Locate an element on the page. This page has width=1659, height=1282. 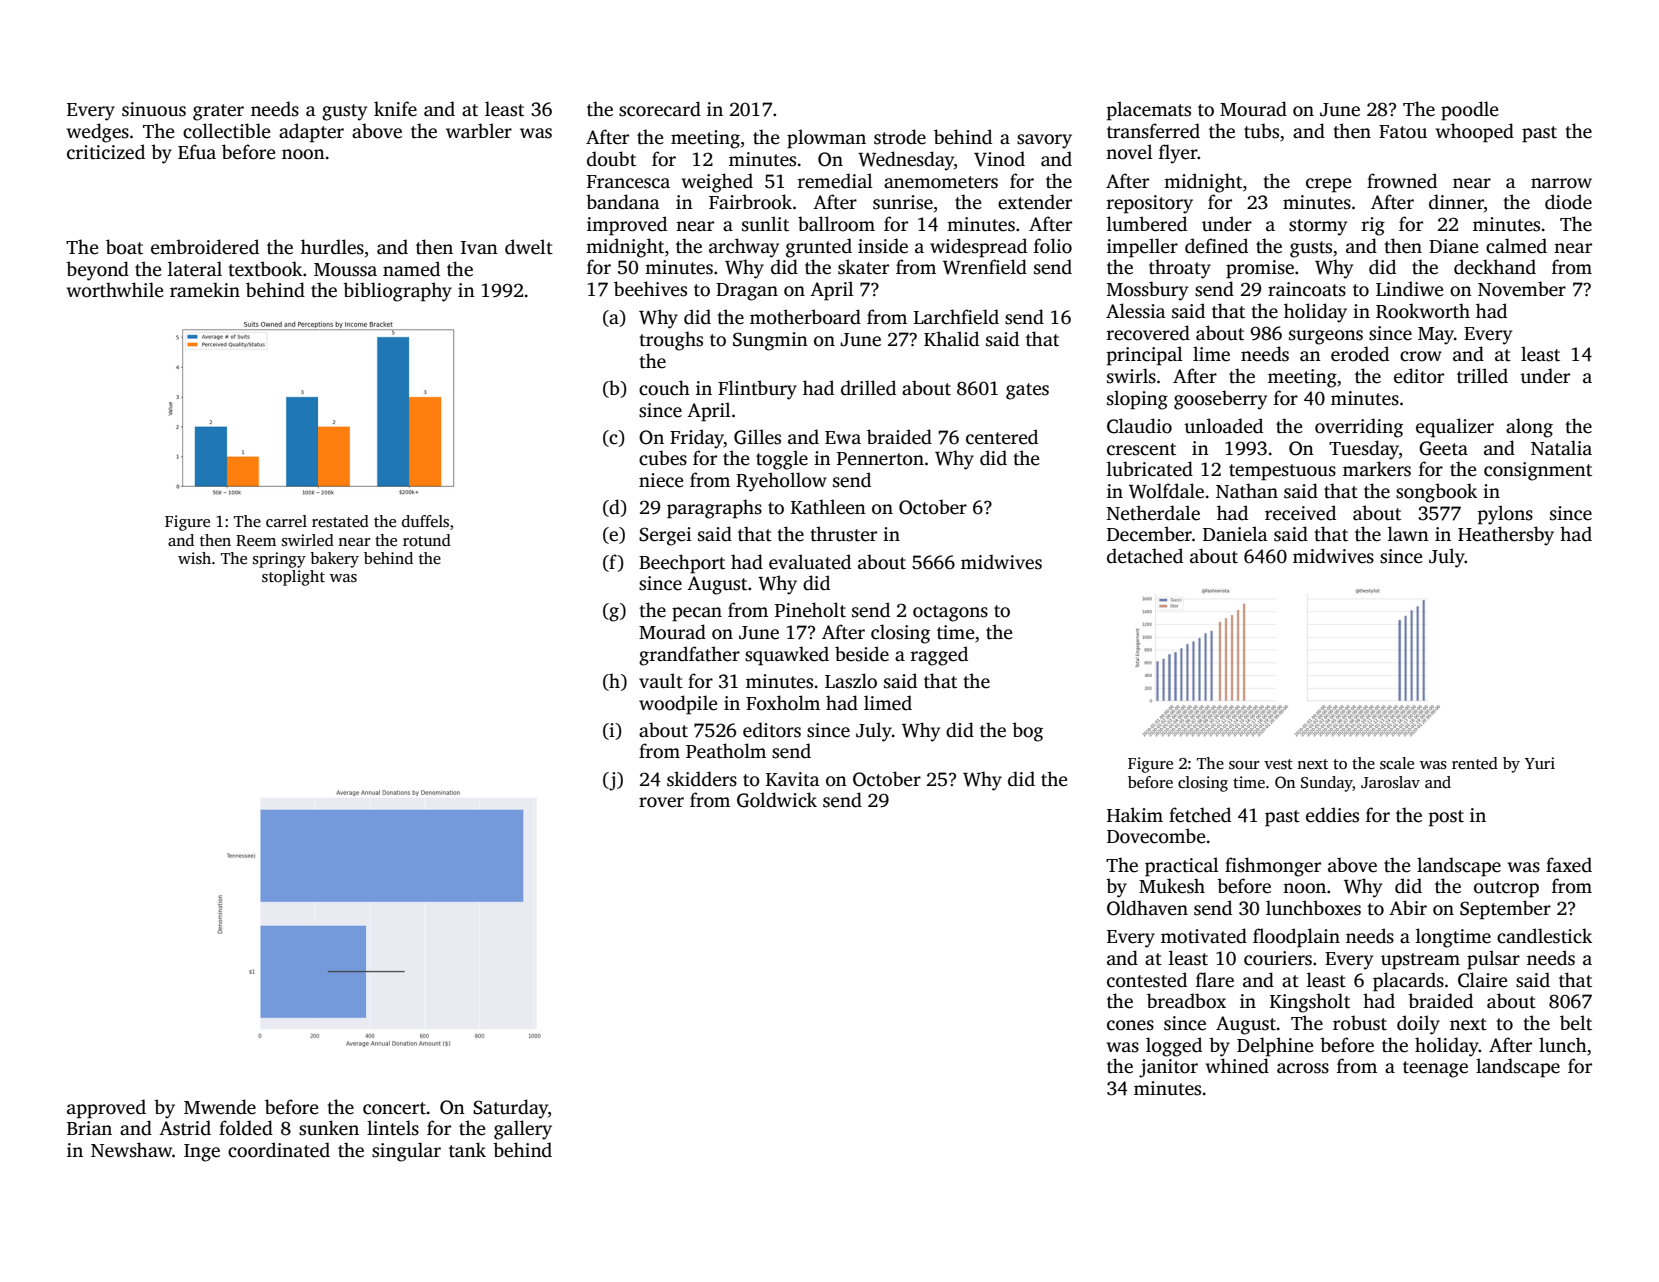
gates is located at coordinates (1027, 391).
